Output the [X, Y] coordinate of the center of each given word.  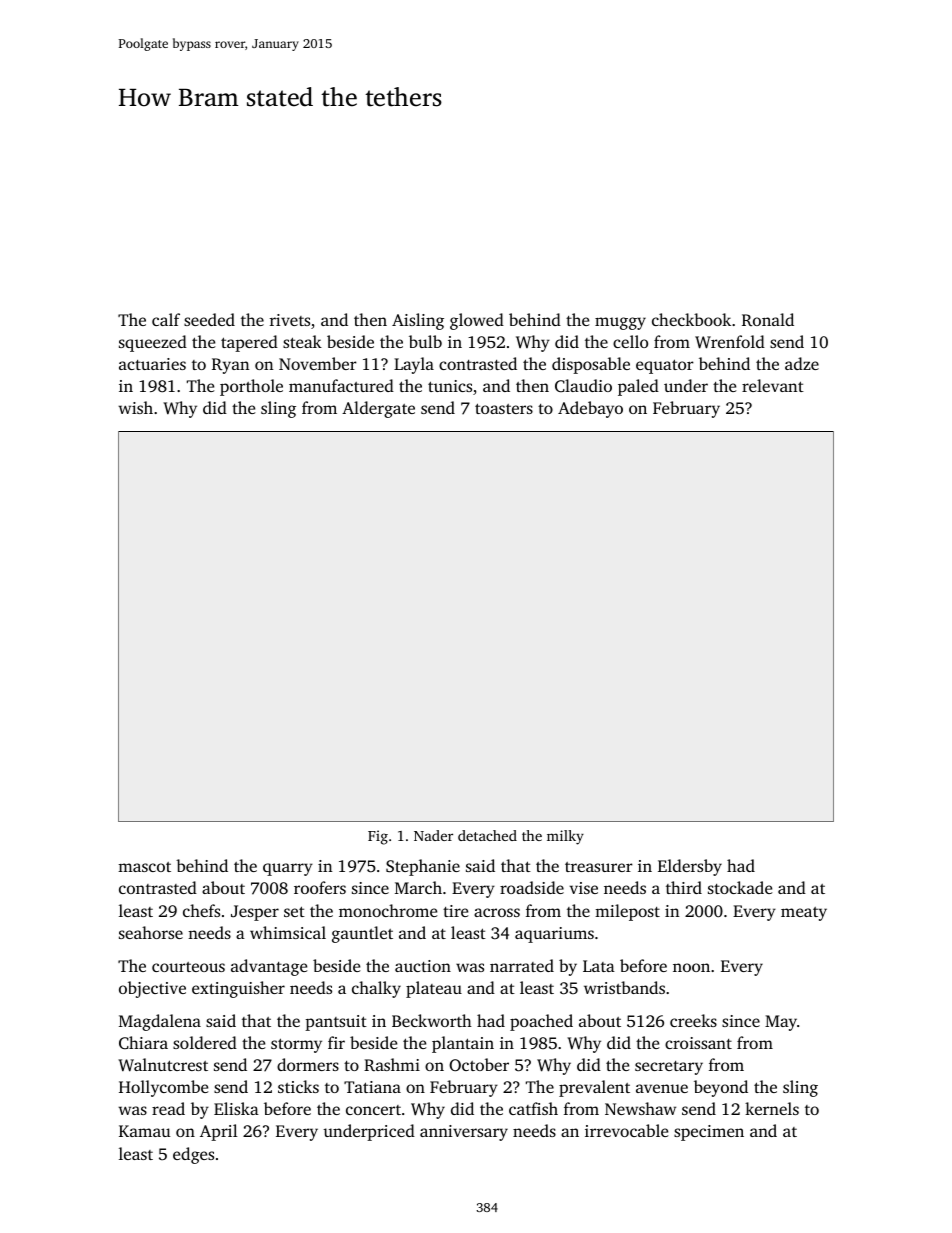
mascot [144, 867]
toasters [504, 408]
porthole [251, 387]
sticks [298, 1086]
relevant [773, 385]
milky [565, 837]
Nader [433, 835]
